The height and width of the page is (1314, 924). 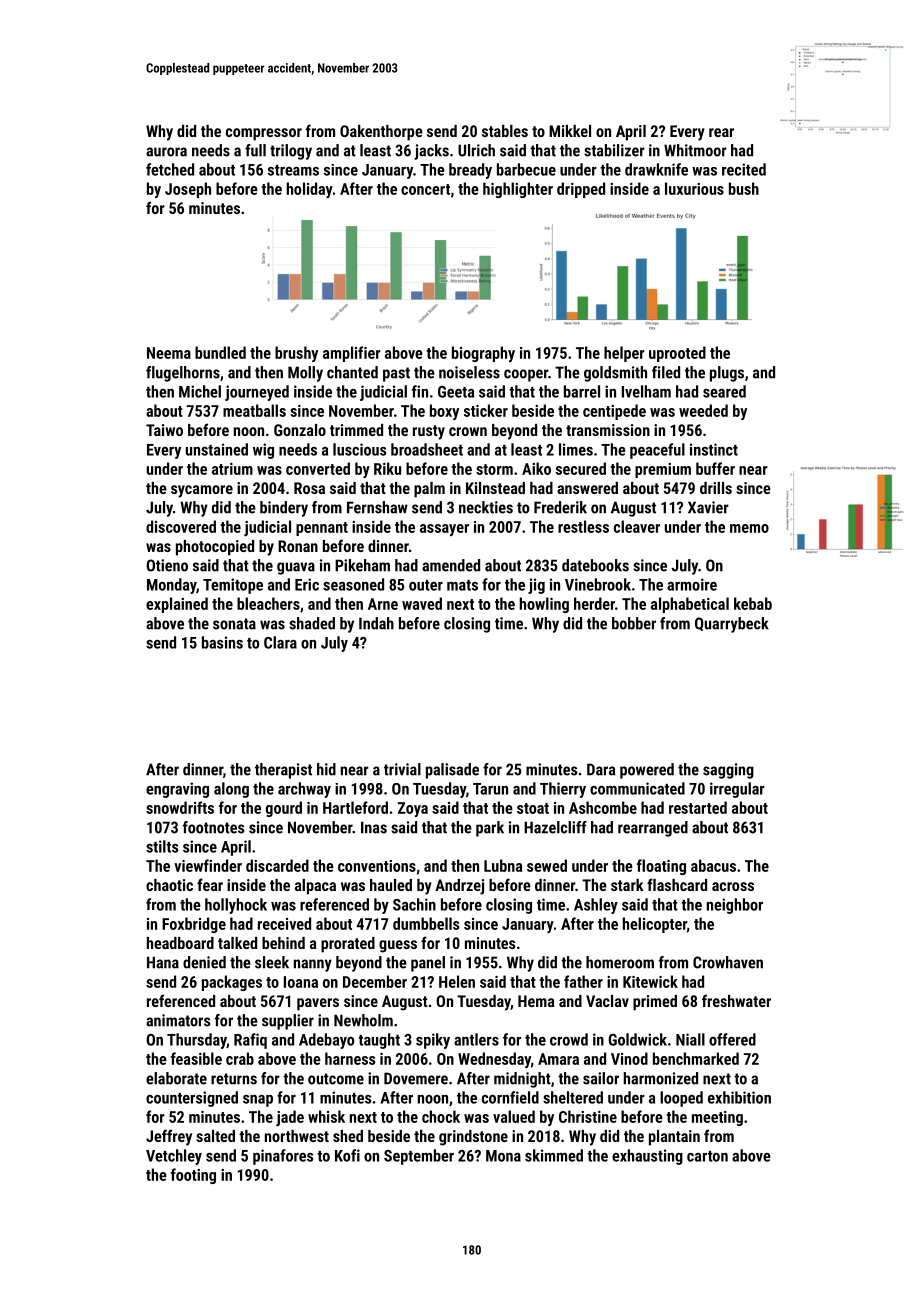 I want to click on aurora, so click(x=166, y=152).
